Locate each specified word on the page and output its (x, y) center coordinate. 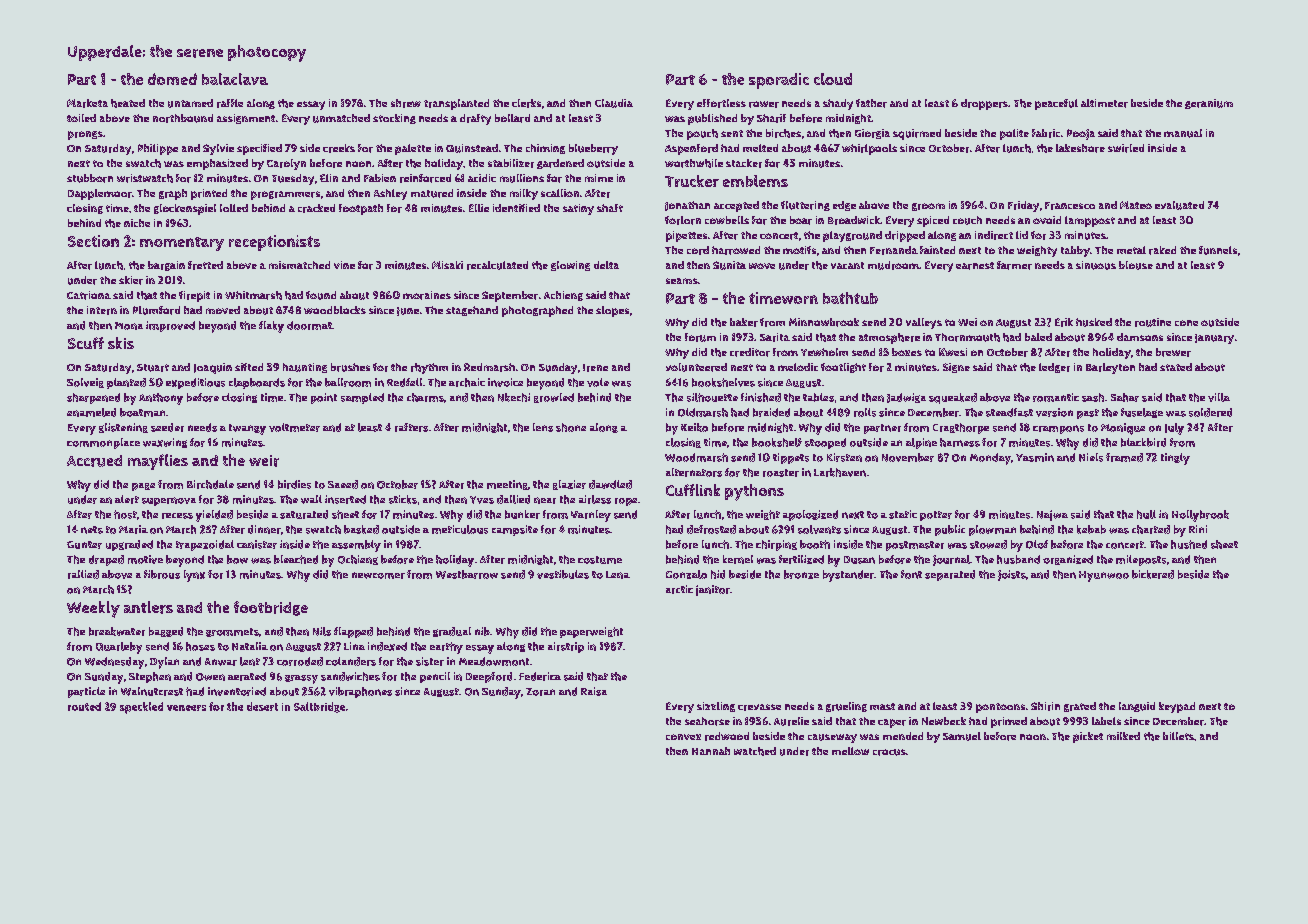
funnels (1218, 250)
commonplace (103, 443)
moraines (427, 295)
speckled (141, 708)
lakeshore (1080, 148)
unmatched (341, 118)
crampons (1058, 429)
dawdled (610, 484)
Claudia (614, 103)
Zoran (540, 692)
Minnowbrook (824, 322)
